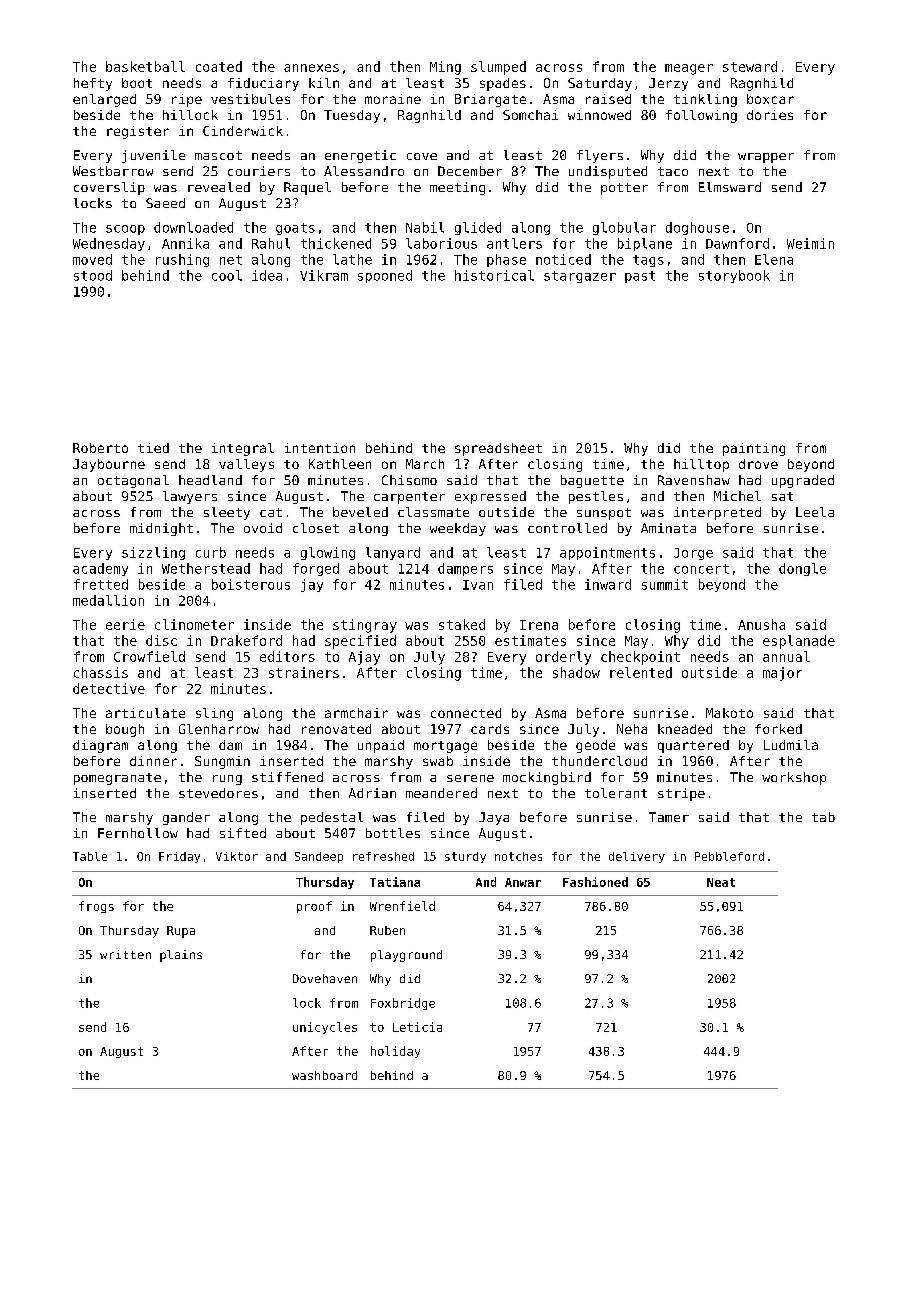 The image size is (908, 1316). I want to click on Ming, so click(445, 68).
